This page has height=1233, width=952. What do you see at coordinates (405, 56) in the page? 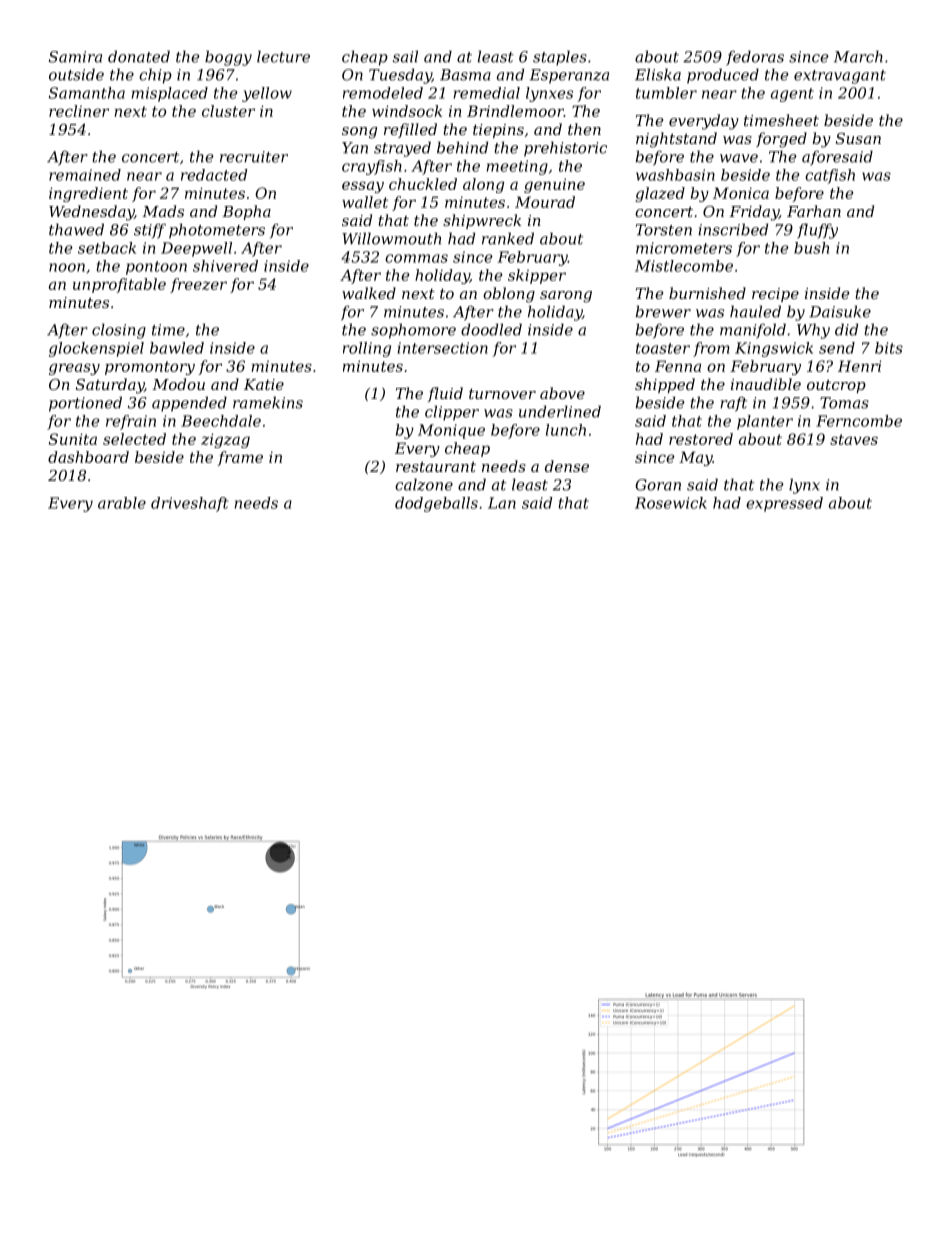
I see `sail` at bounding box center [405, 56].
